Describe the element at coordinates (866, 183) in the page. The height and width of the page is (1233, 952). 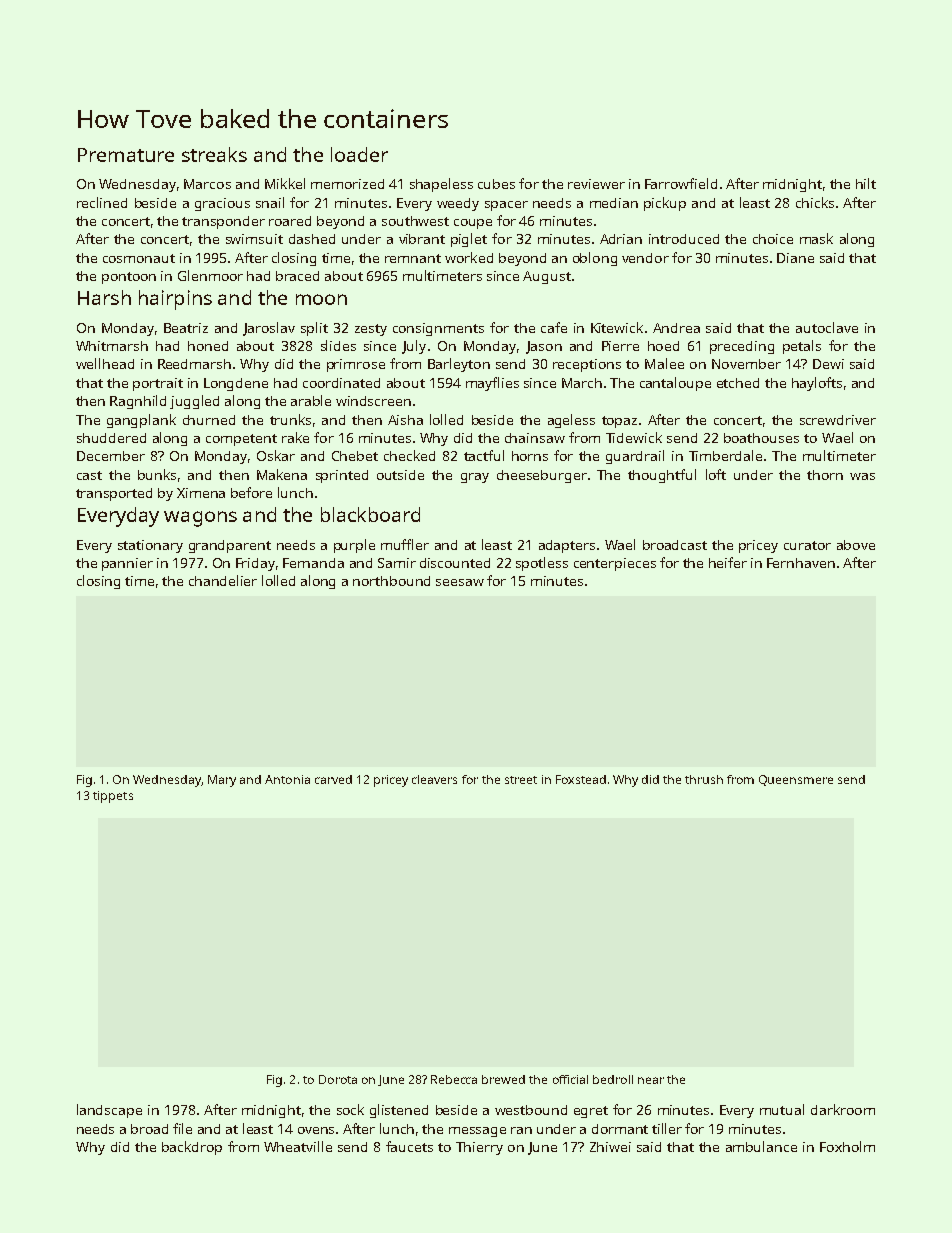
I see `hilt` at that location.
